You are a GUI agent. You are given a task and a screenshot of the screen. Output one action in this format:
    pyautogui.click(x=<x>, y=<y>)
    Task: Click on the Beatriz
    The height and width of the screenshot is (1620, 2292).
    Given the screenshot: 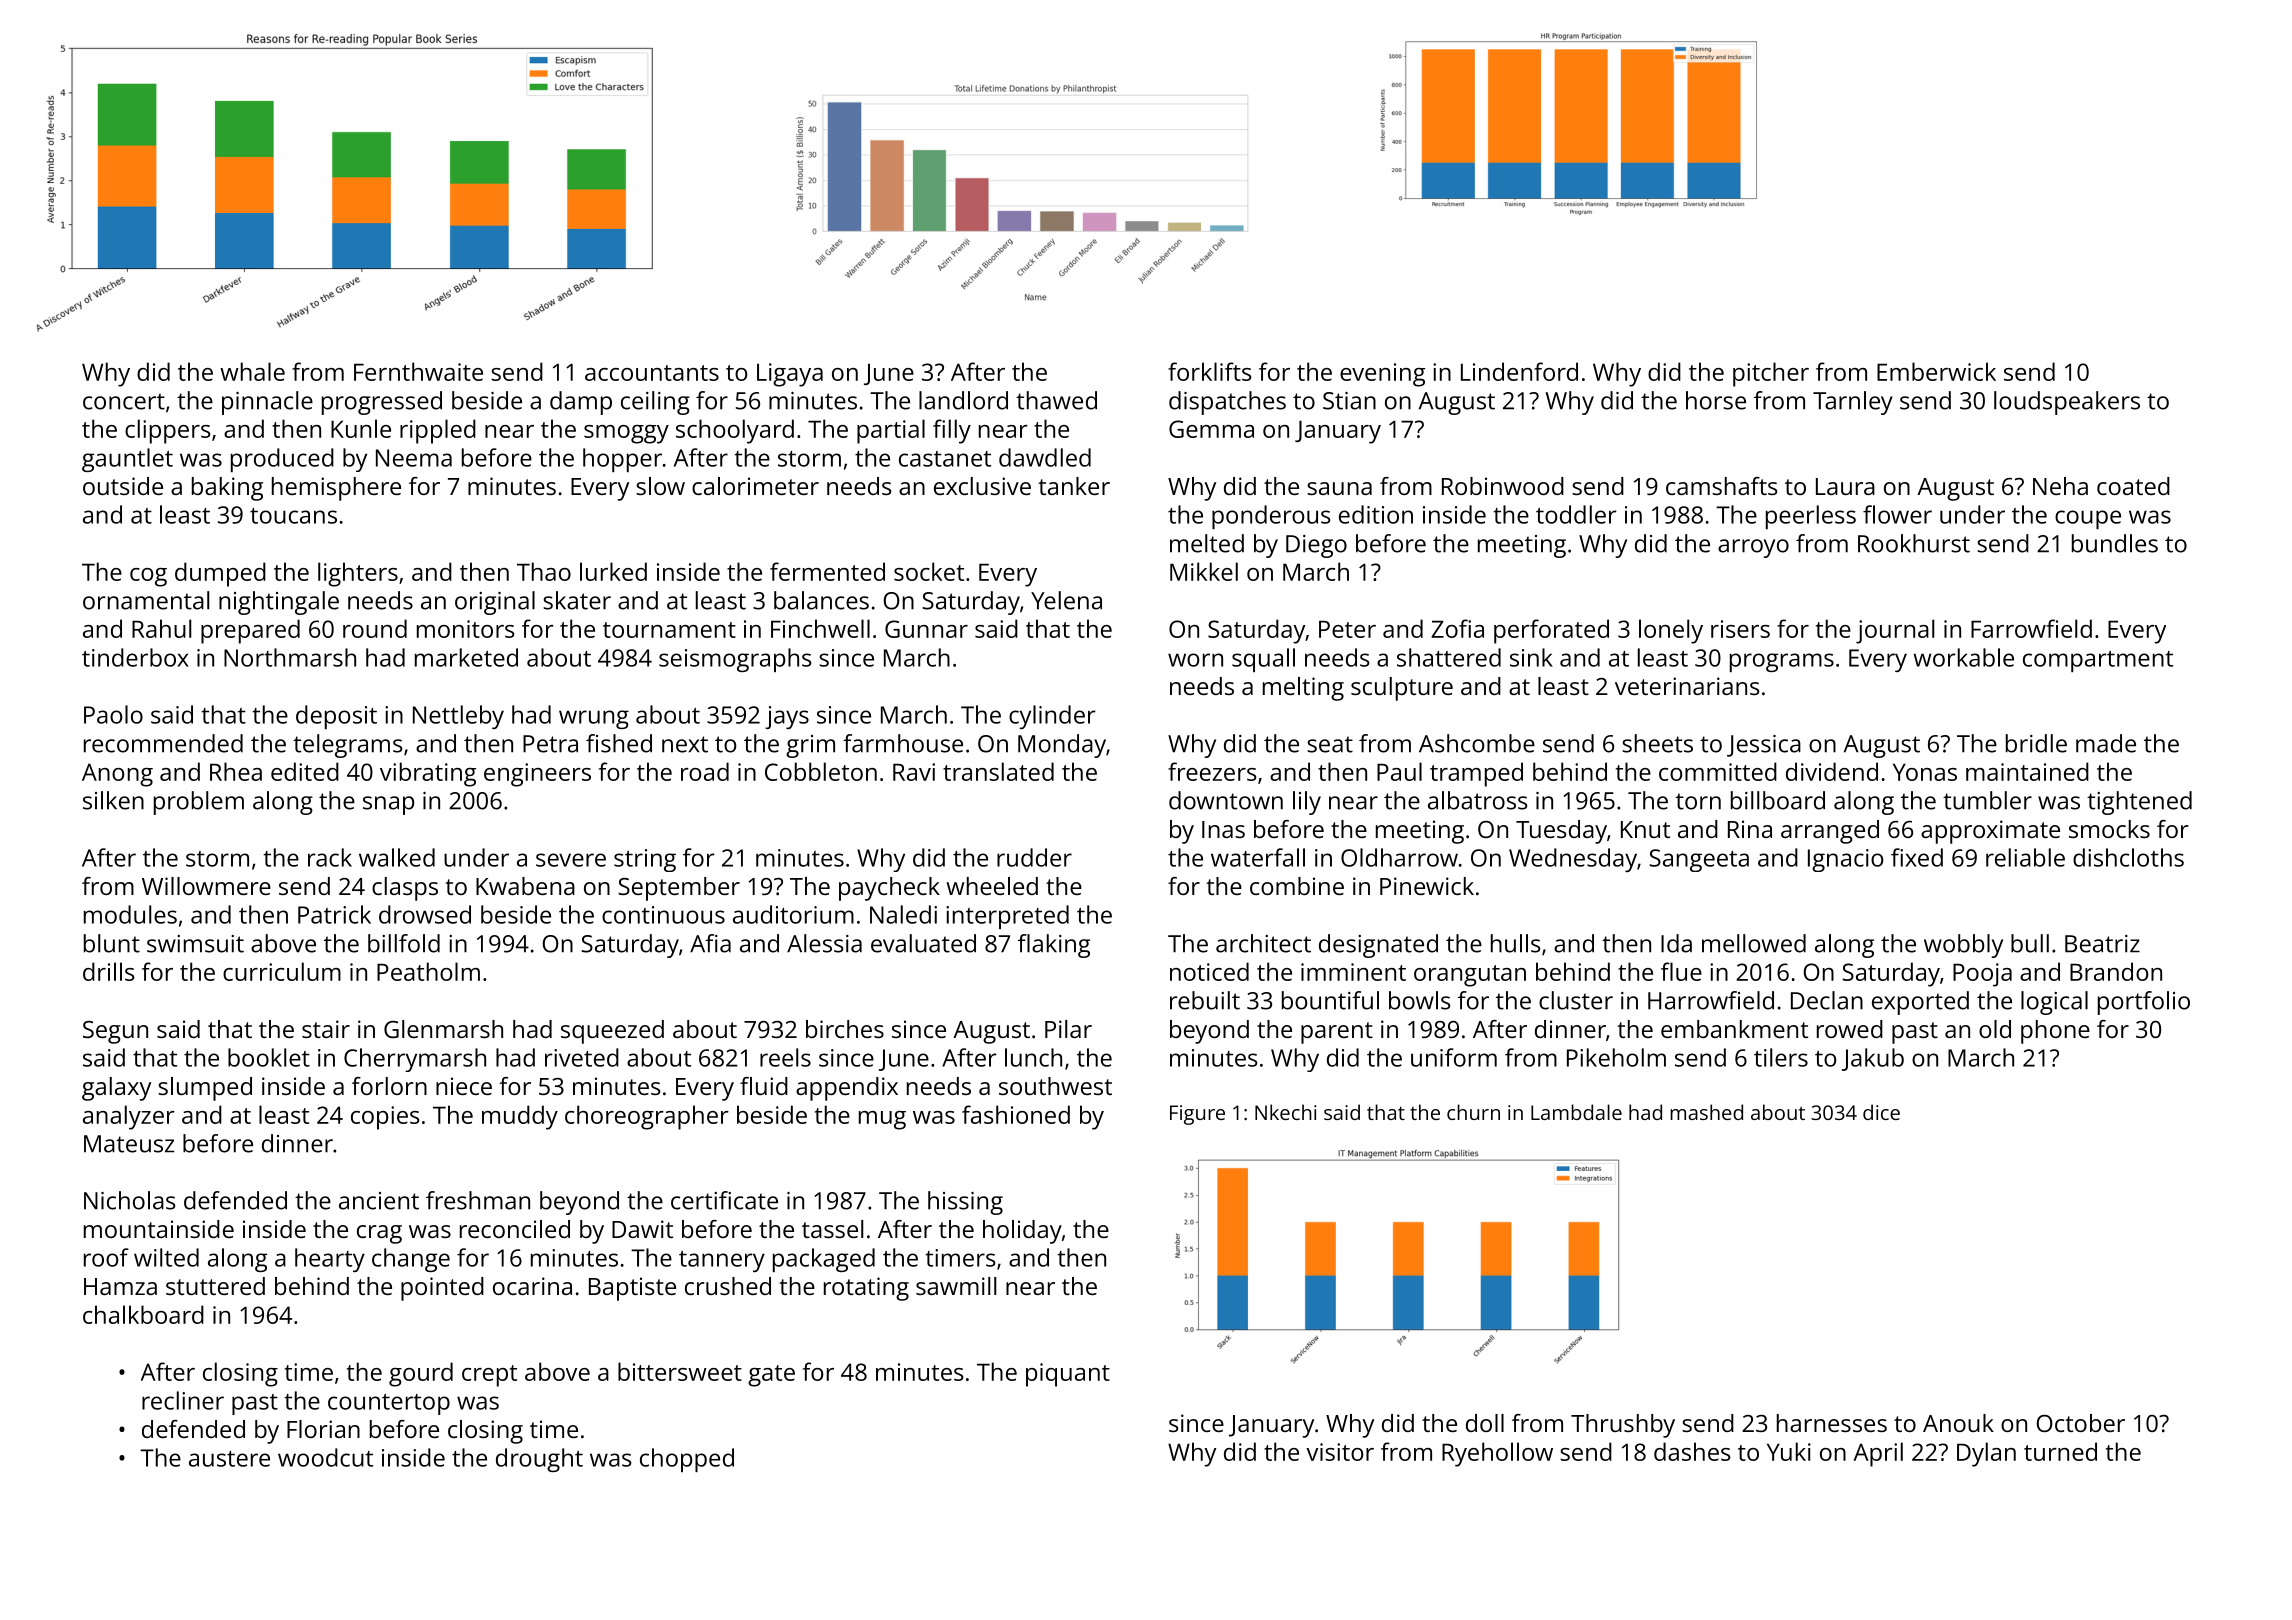 What is the action you would take?
    pyautogui.click(x=2102, y=944)
